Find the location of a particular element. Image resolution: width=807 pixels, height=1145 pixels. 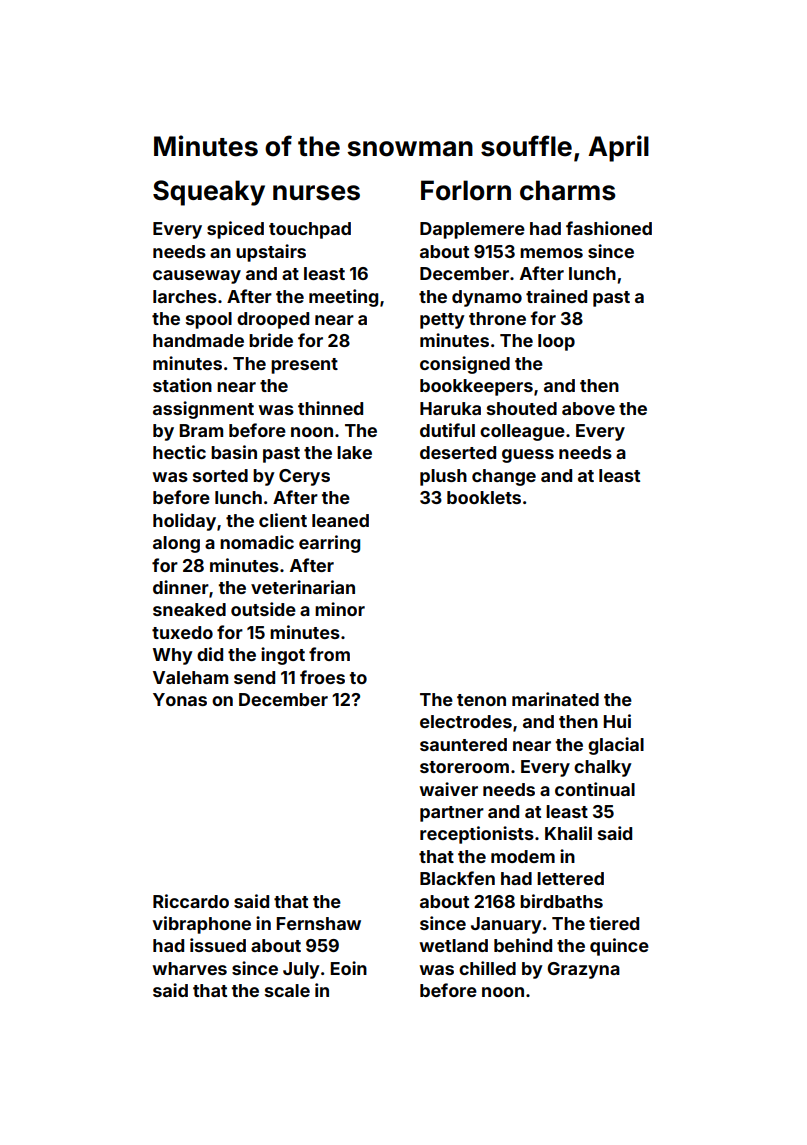

charms is located at coordinates (568, 190).
